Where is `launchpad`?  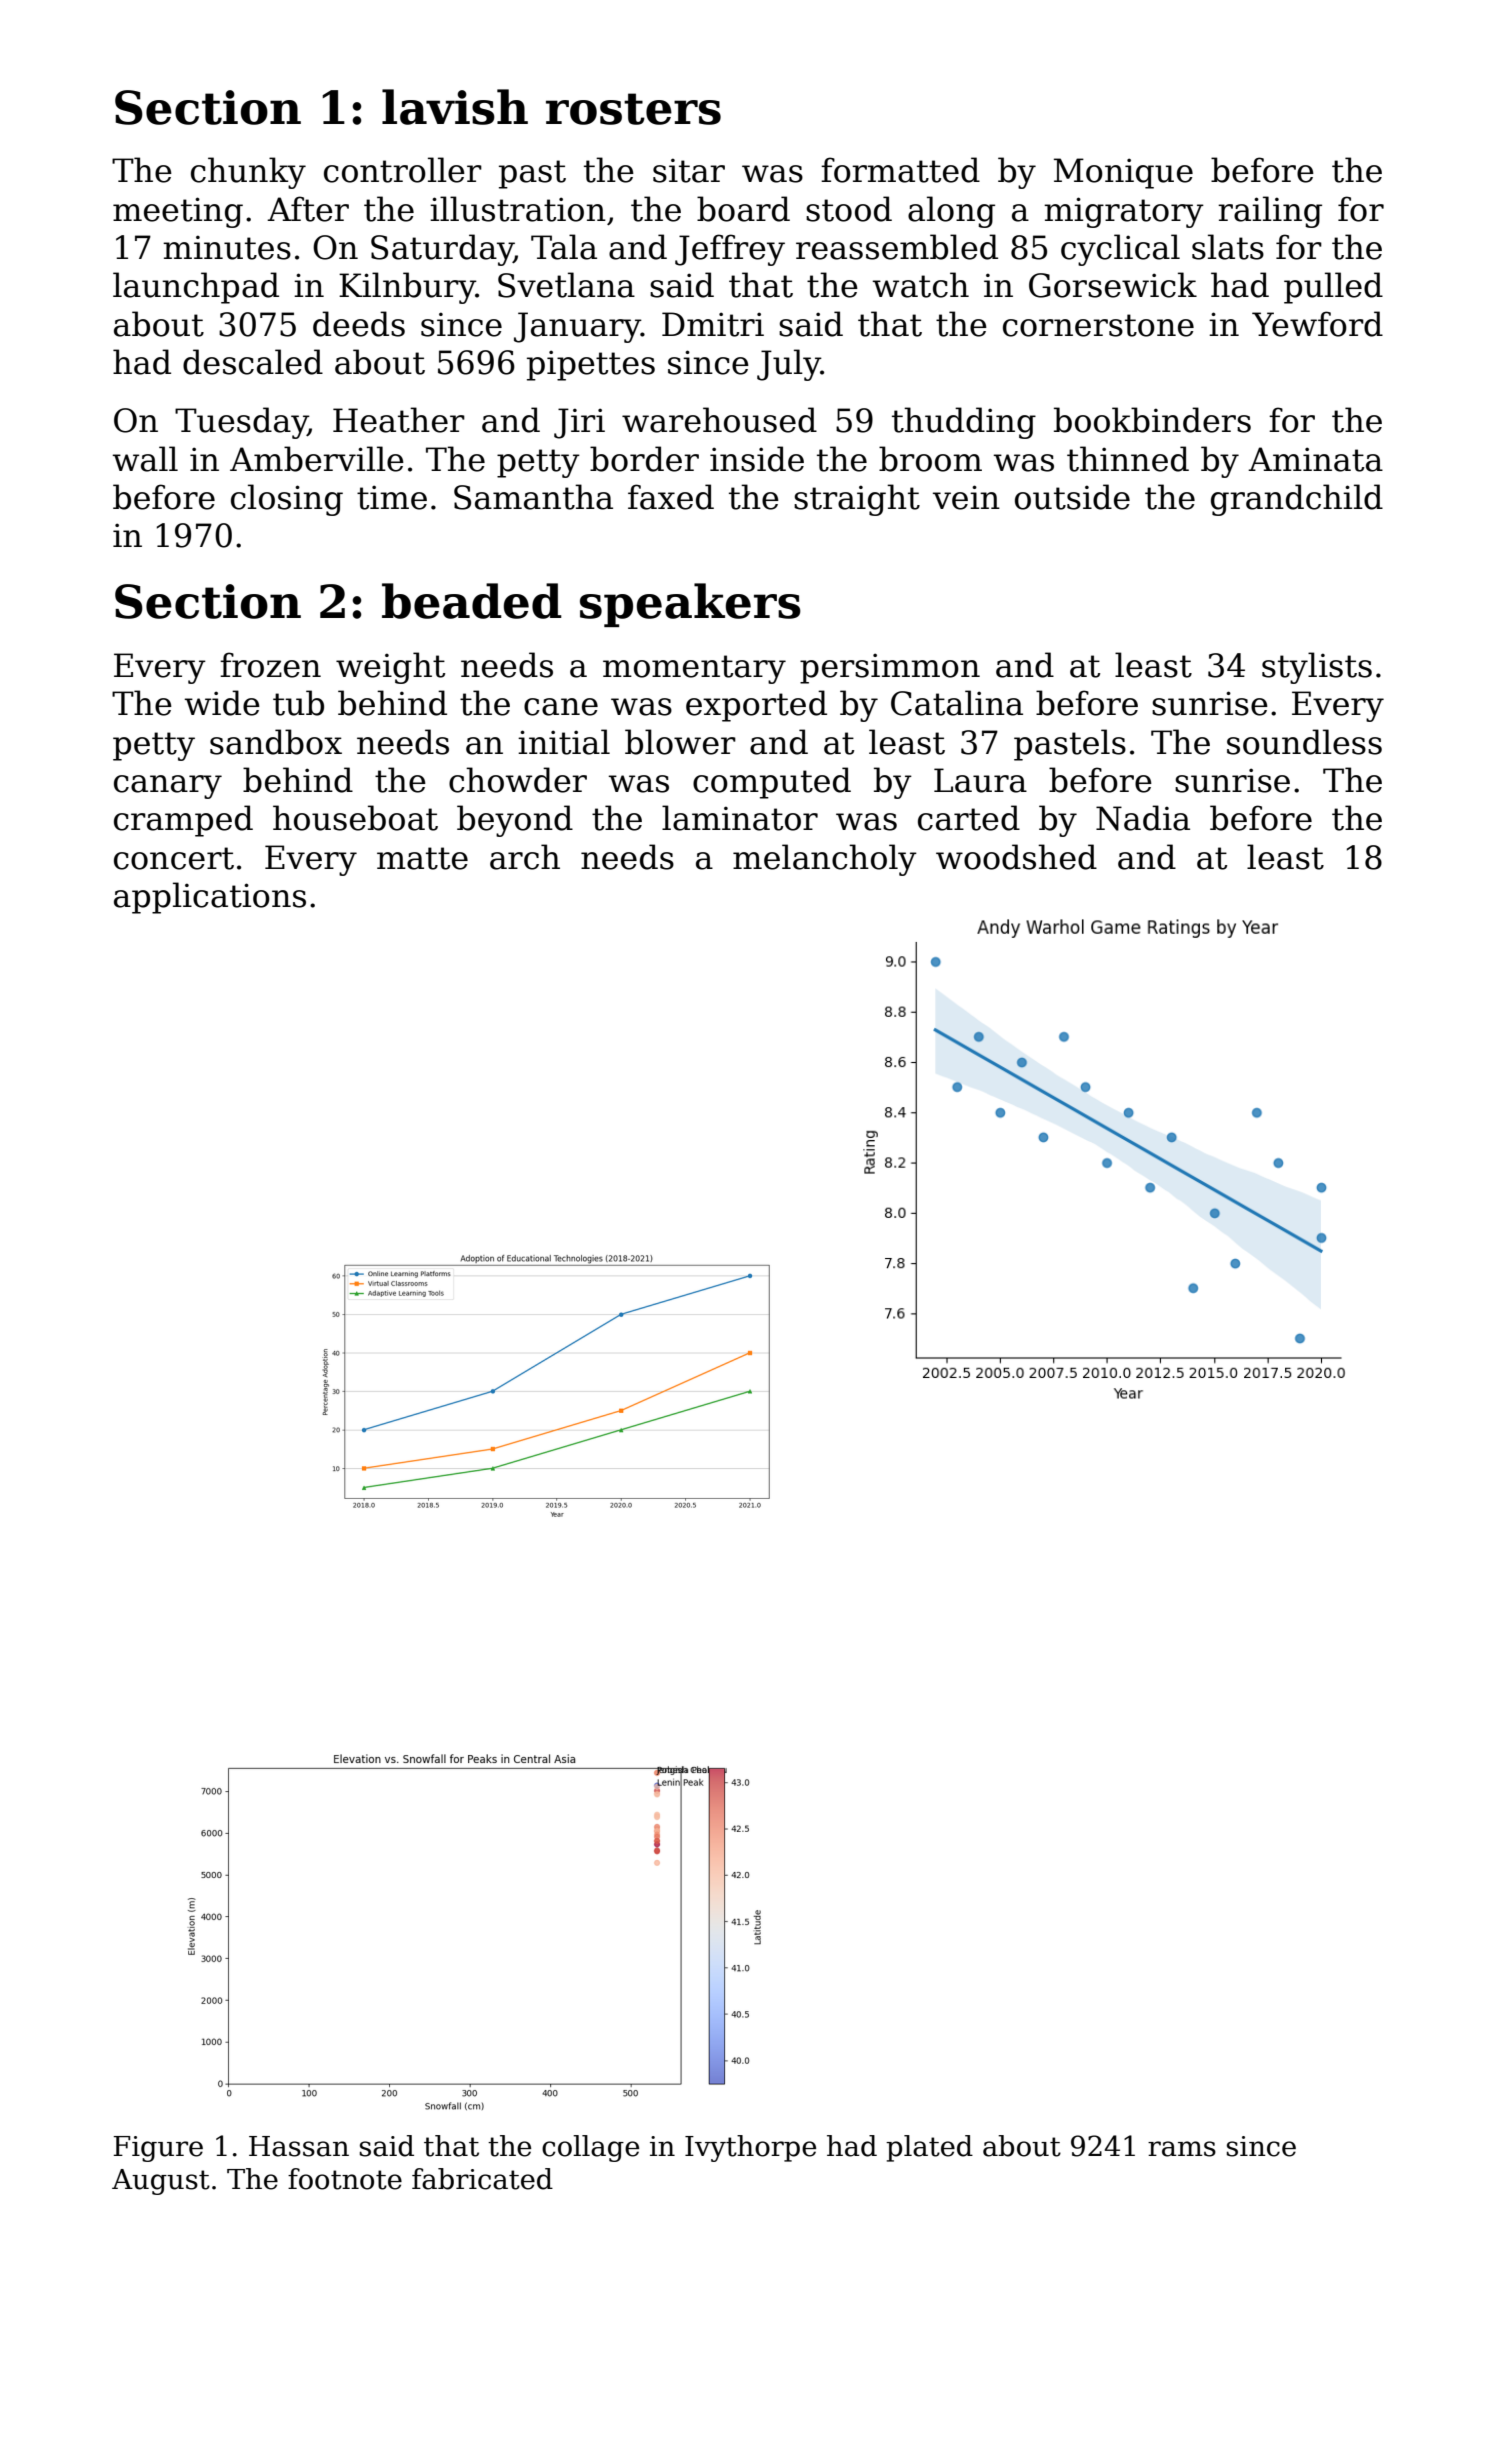 launchpad is located at coordinates (196, 288).
